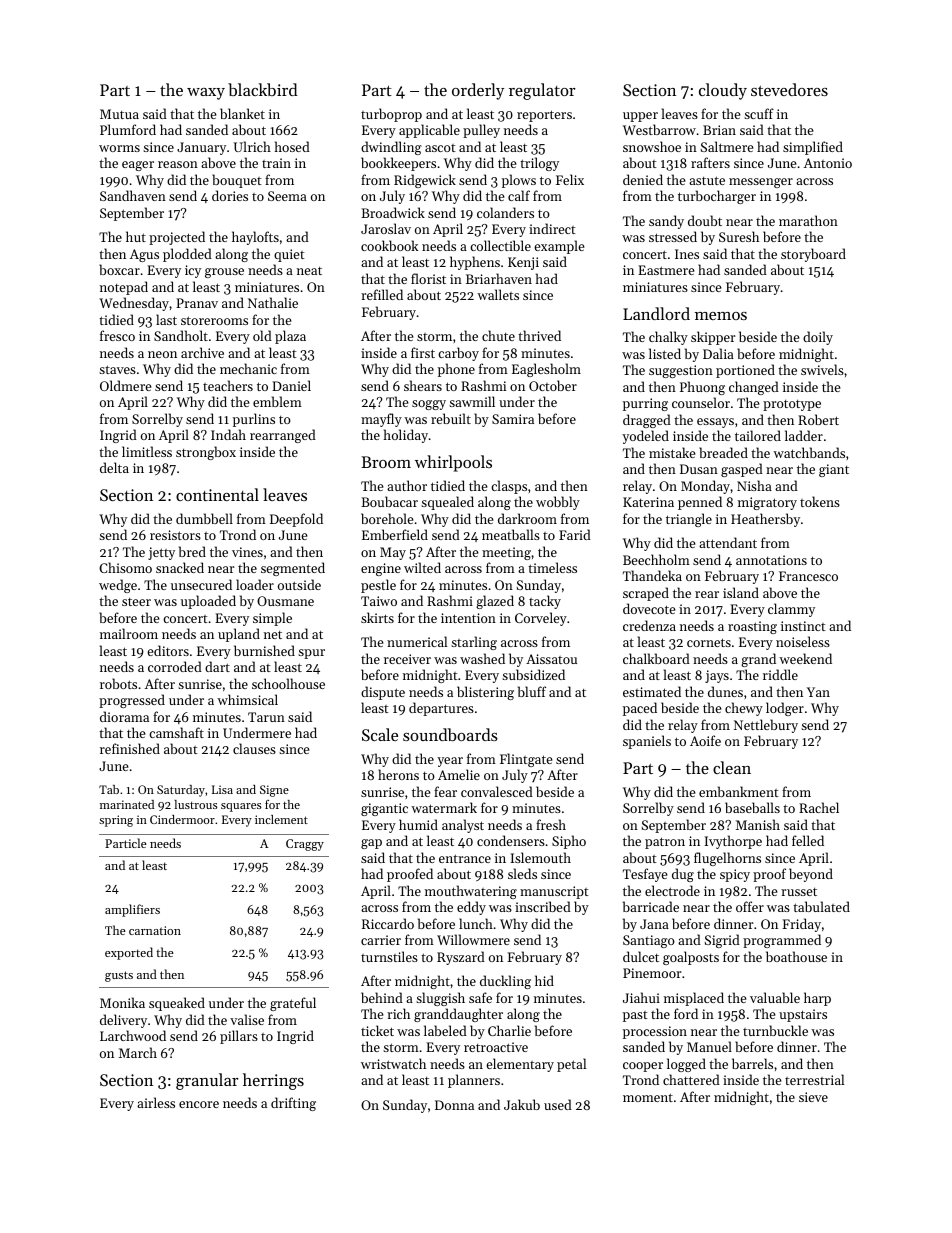 The width and height of the document is (952, 1233). What do you see at coordinates (119, 148) in the document?
I see `worms` at bounding box center [119, 148].
